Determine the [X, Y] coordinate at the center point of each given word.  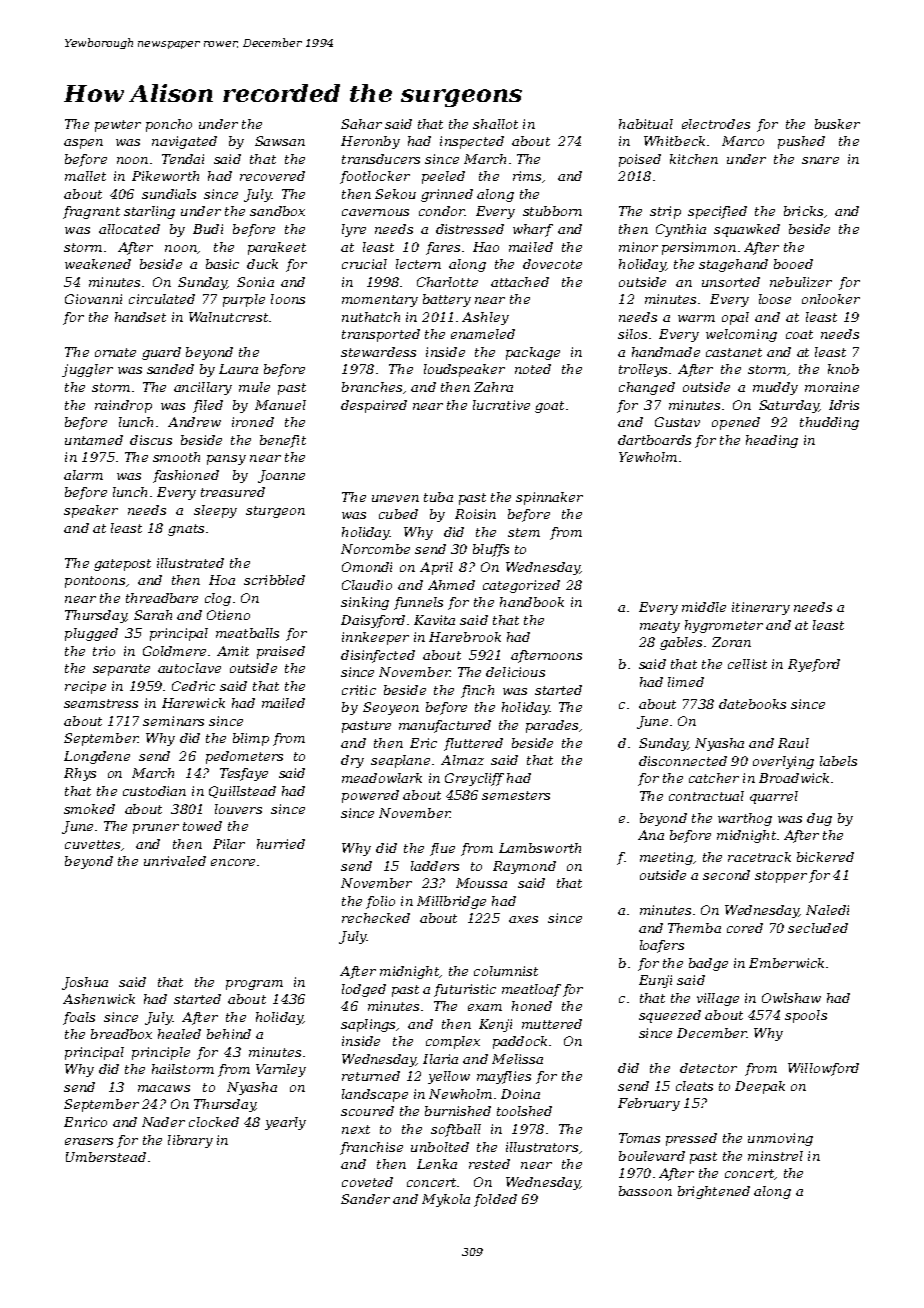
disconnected [683, 761]
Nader [163, 1122]
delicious [515, 672]
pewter [118, 126]
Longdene [97, 757]
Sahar [361, 124]
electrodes [716, 124]
